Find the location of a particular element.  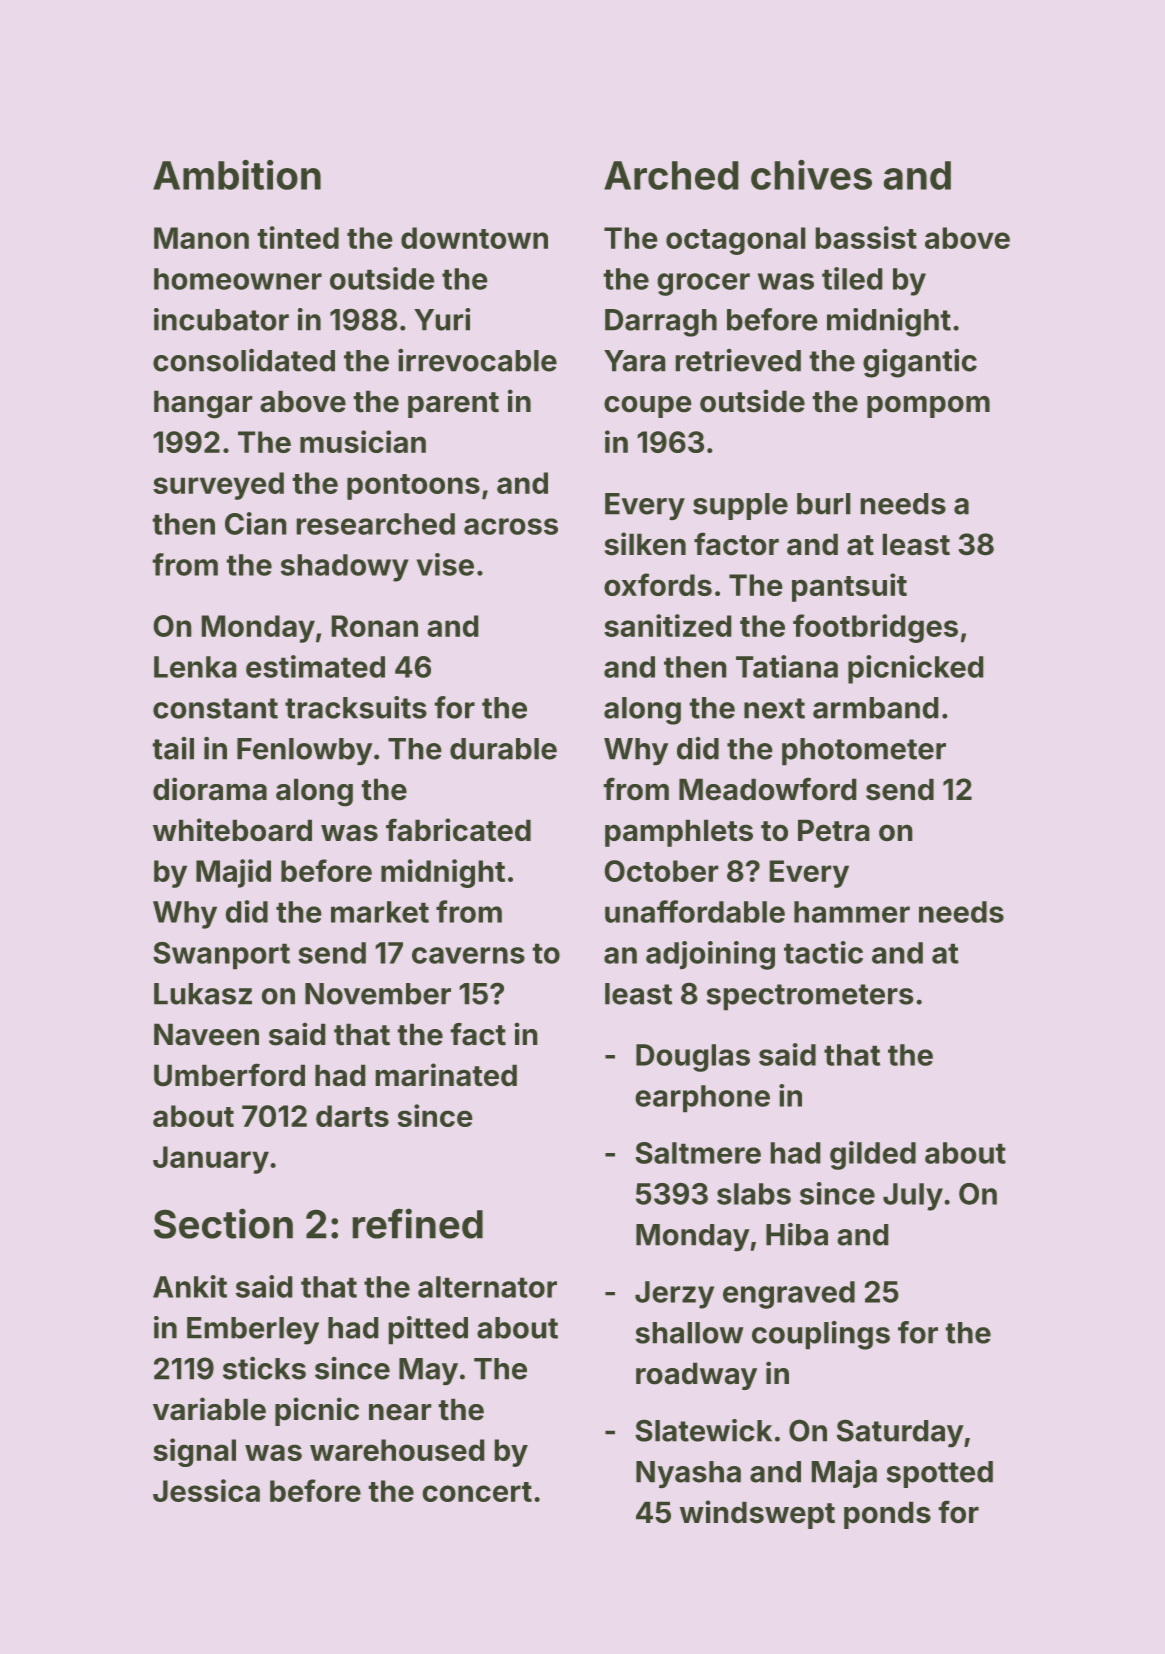

Ambition is located at coordinates (237, 174).
